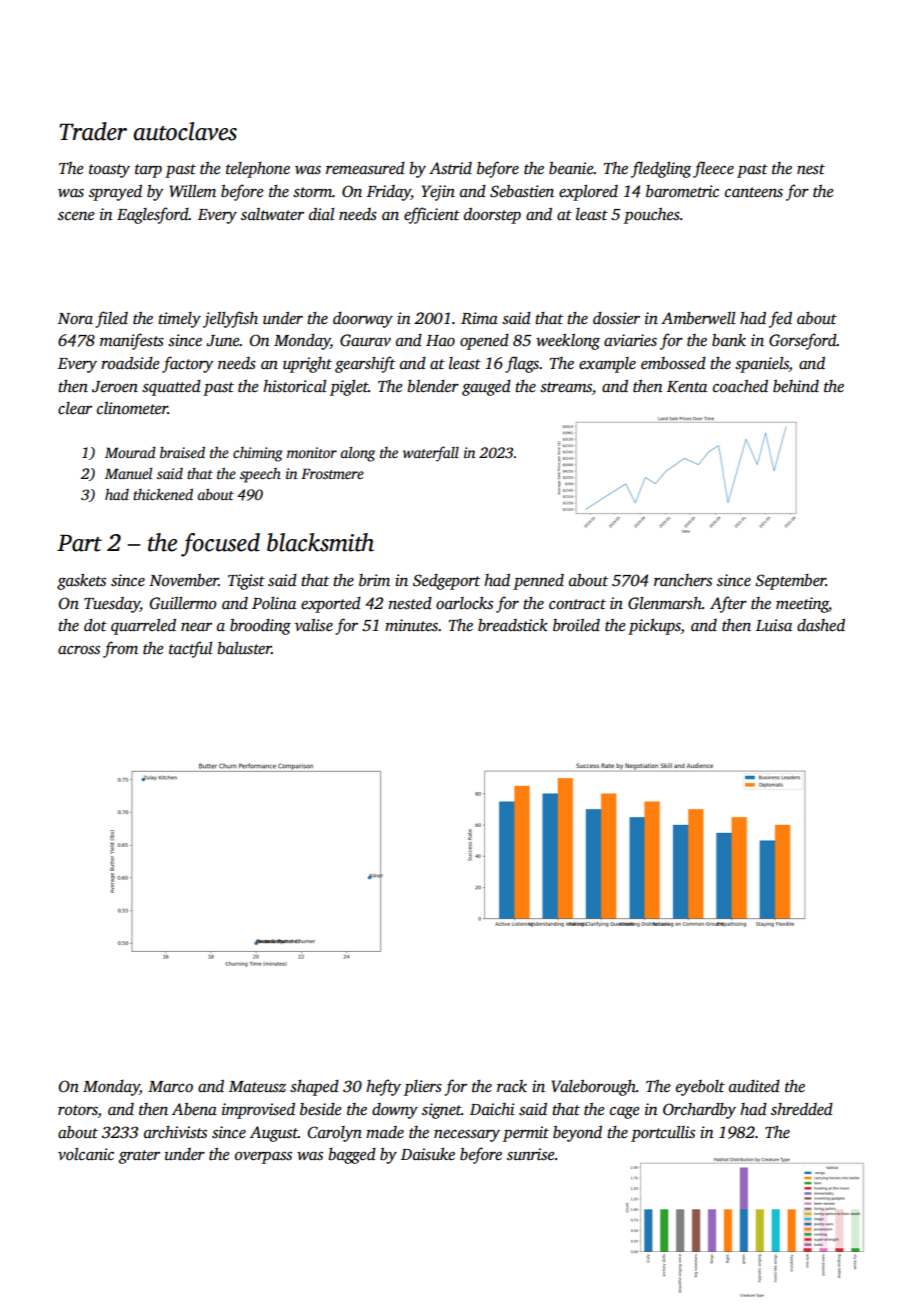  Describe the element at coordinates (244, 648) in the screenshot. I see `baluster` at that location.
